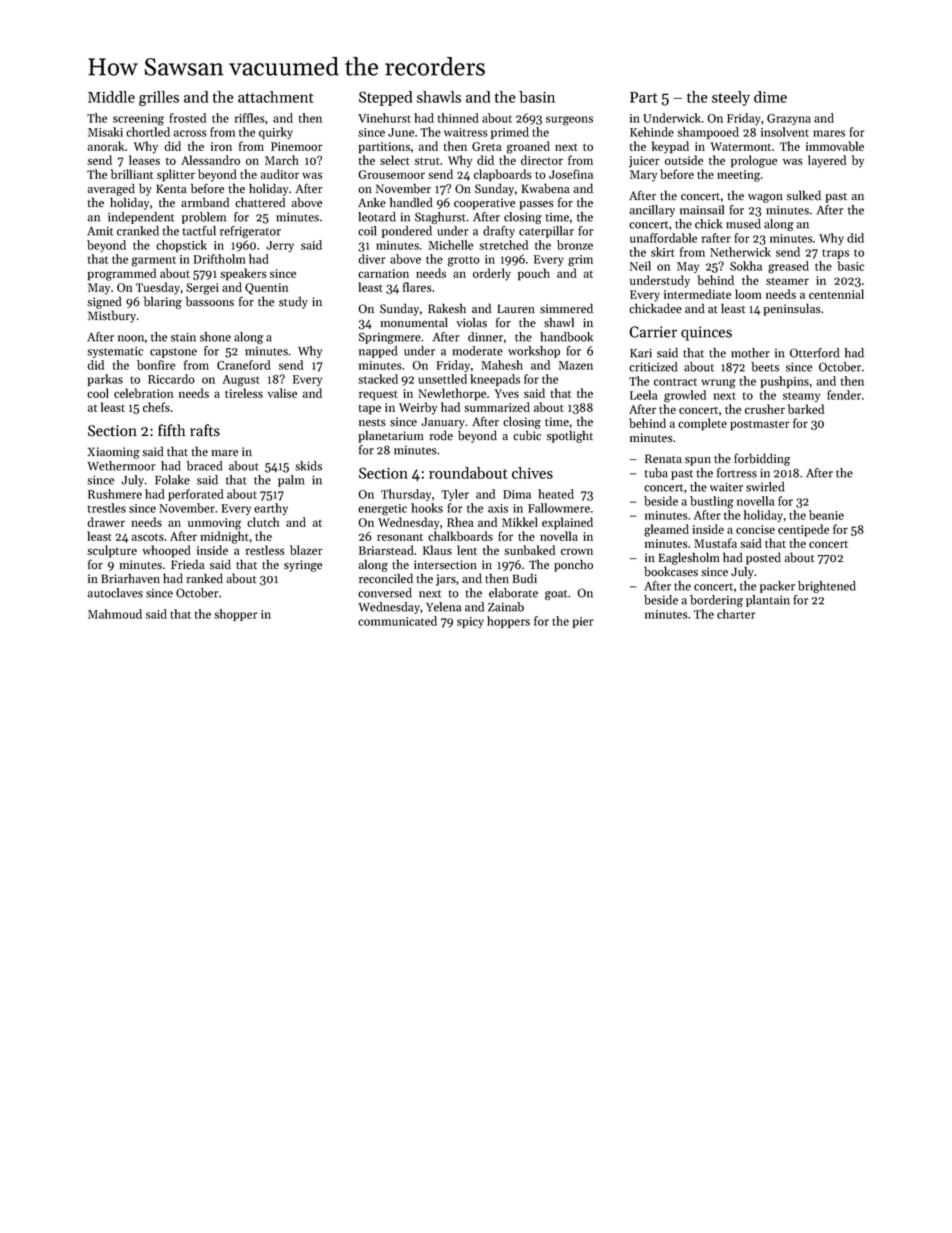 This screenshot has height=1233, width=952. Describe the element at coordinates (131, 338) in the screenshot. I see `noon` at that location.
